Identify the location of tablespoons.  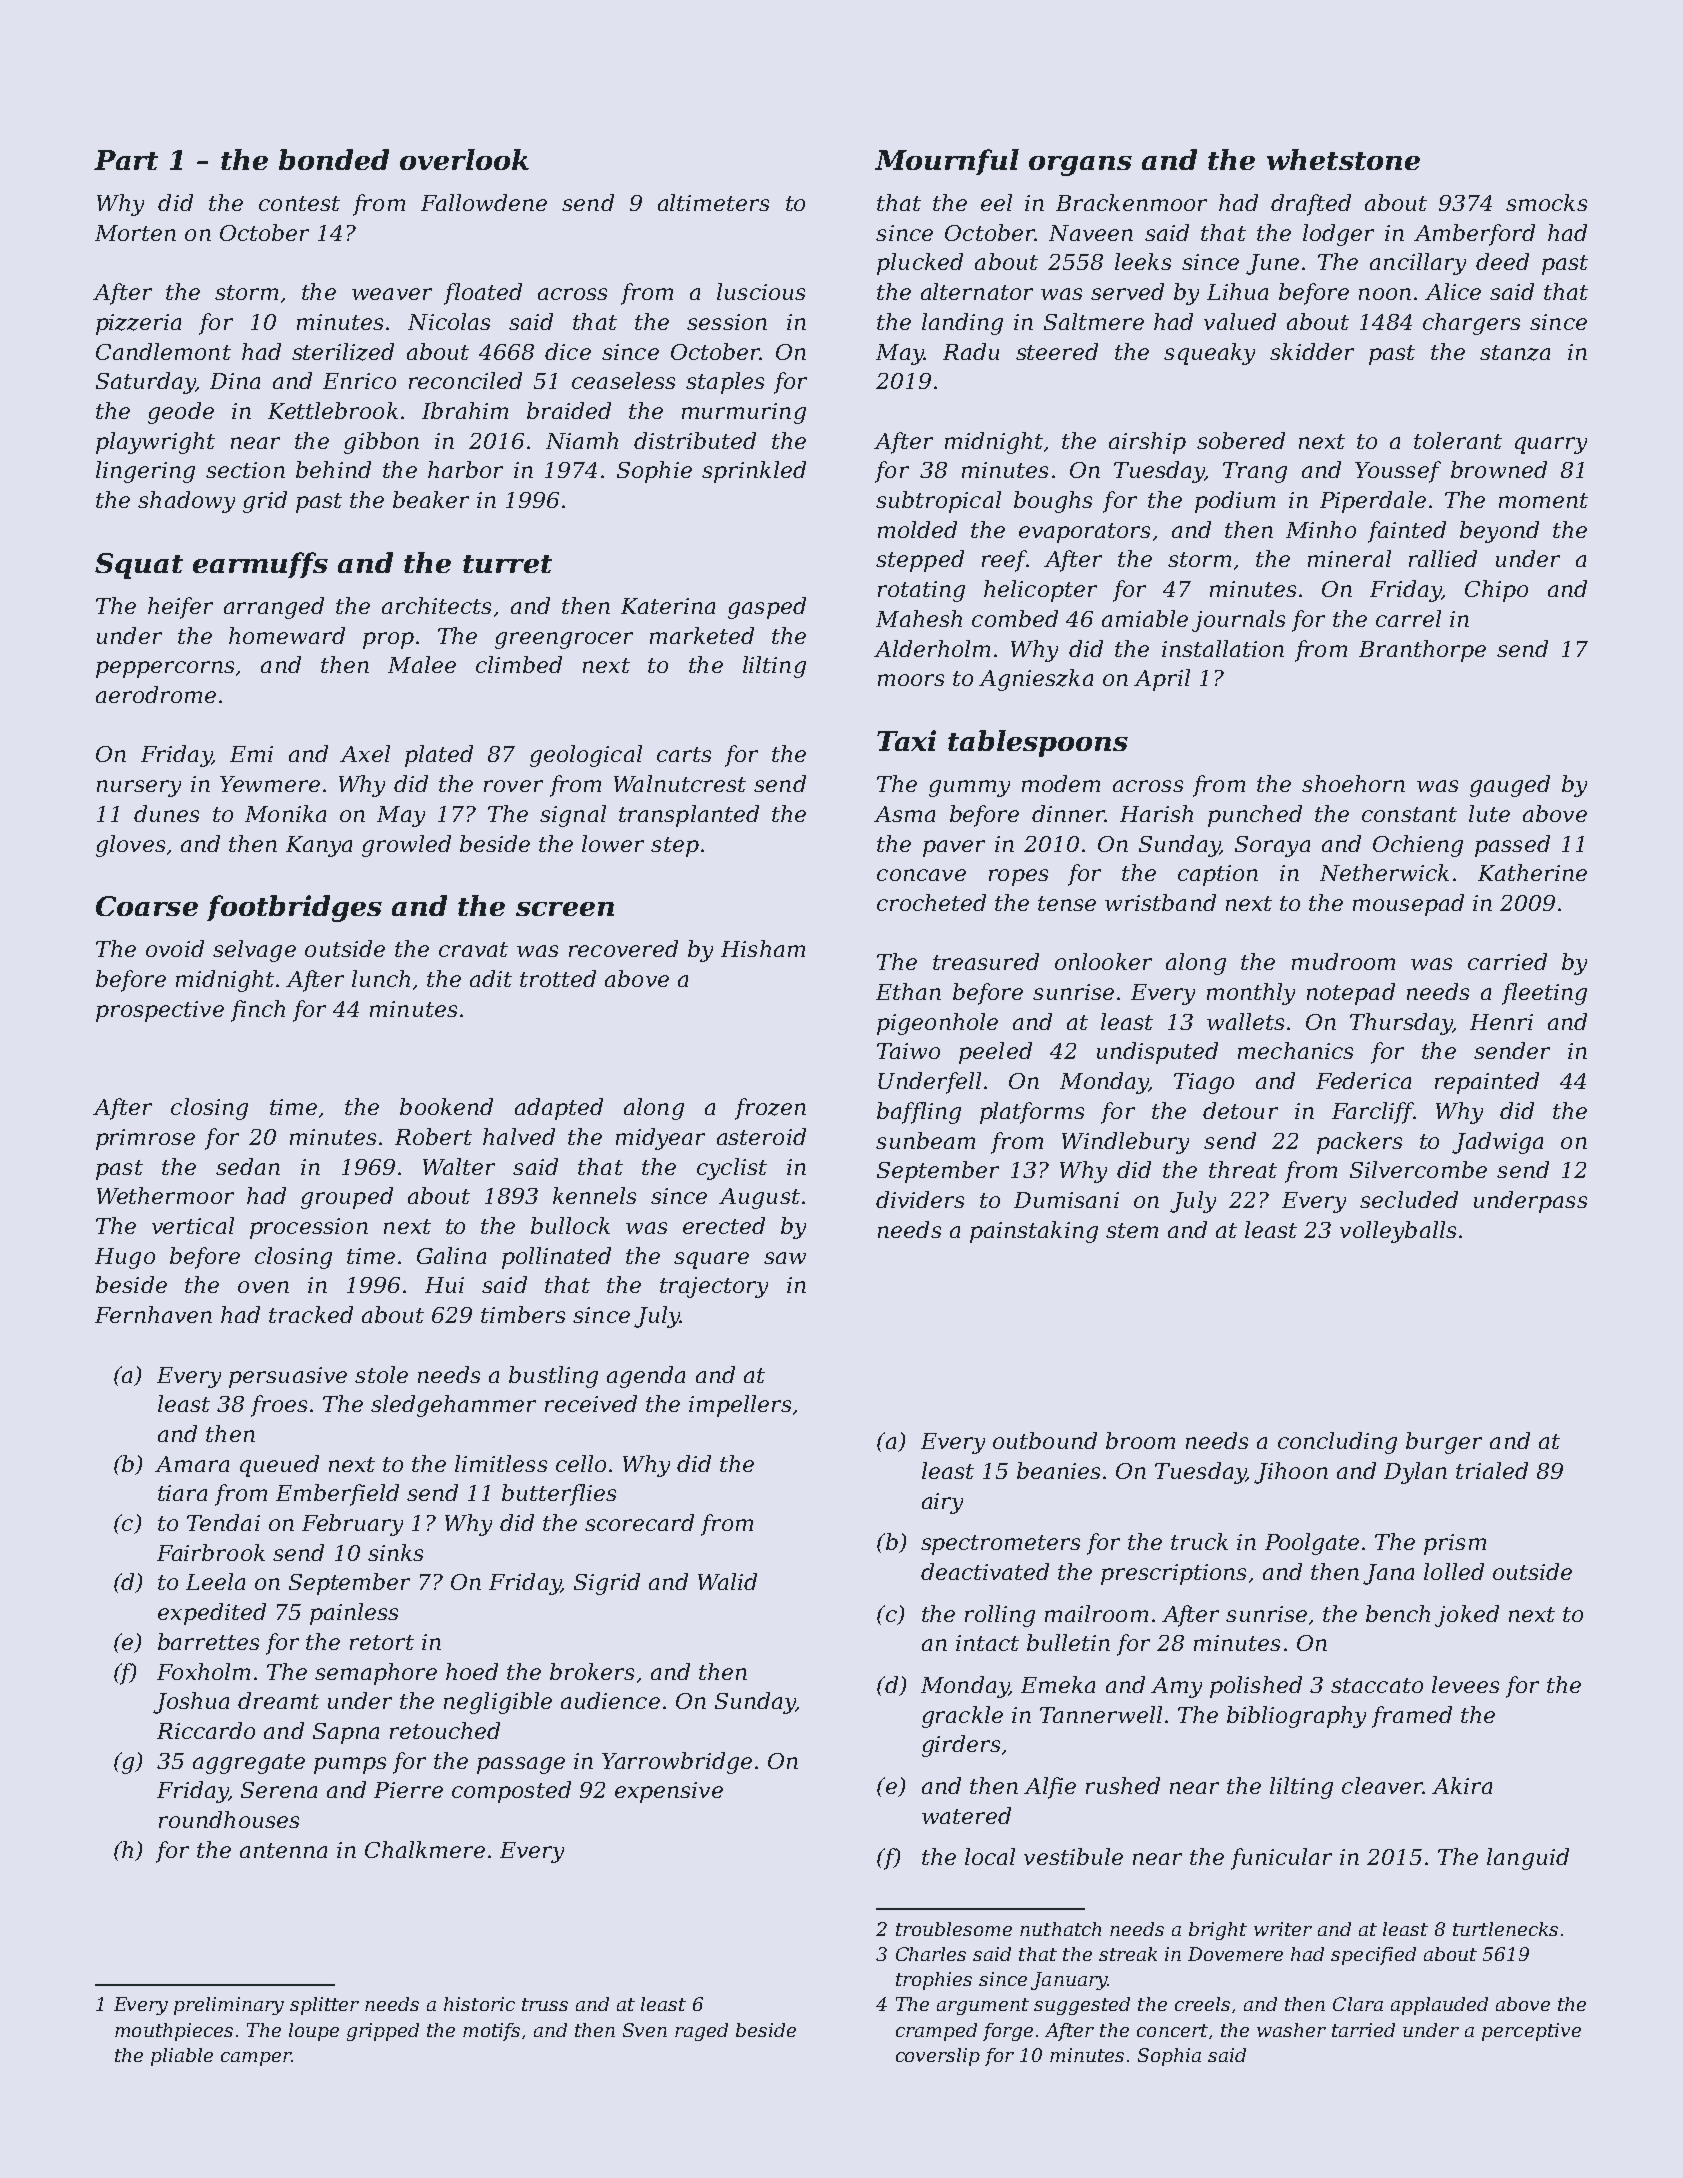
(1038, 743).
